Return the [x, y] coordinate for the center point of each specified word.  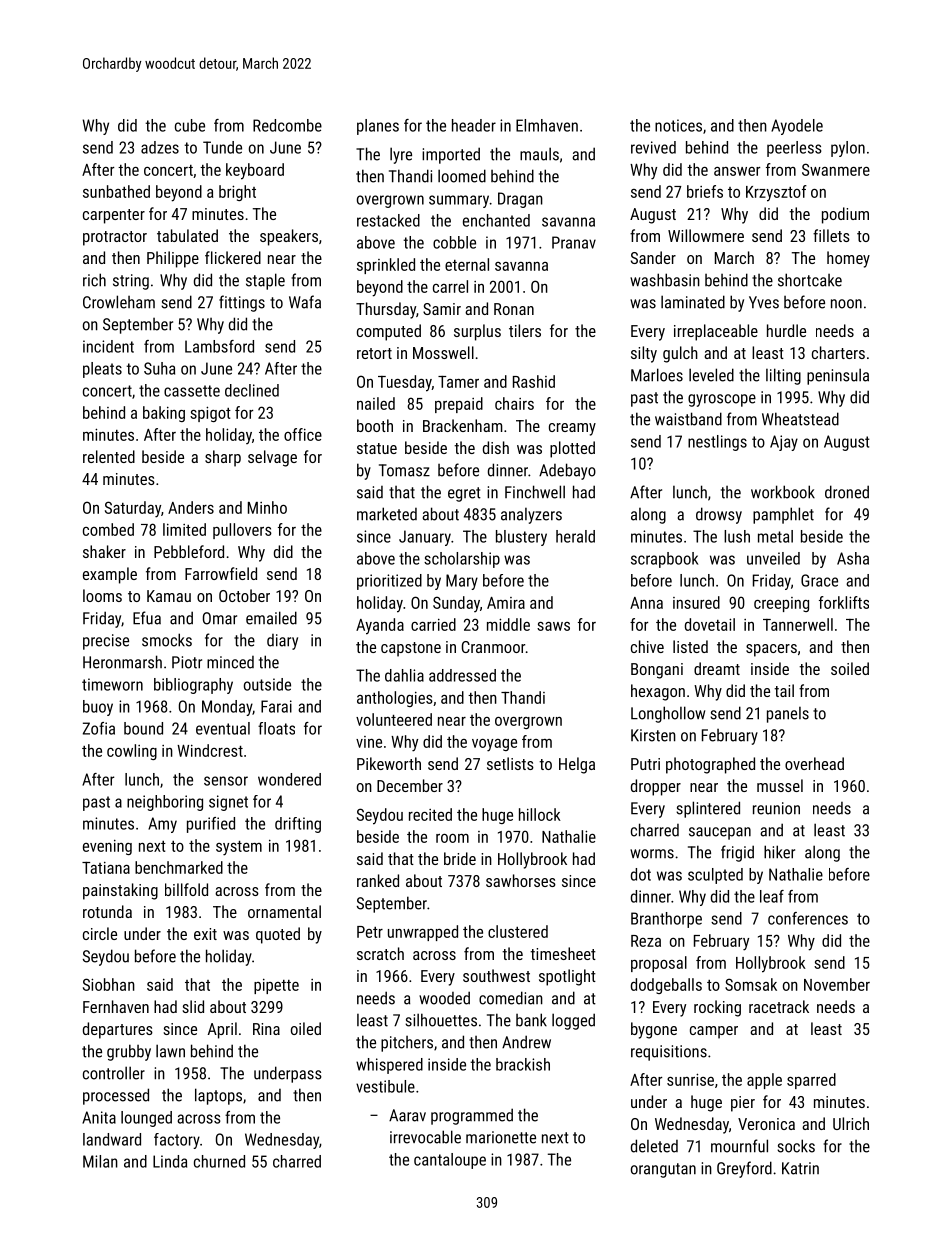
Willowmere [706, 235]
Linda [170, 1161]
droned [847, 492]
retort [374, 353]
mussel [780, 785]
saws [553, 626]
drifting [298, 825]
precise [106, 642]
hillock [540, 814]
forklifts [844, 602]
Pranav [574, 242]
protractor [115, 238]
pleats [102, 370]
